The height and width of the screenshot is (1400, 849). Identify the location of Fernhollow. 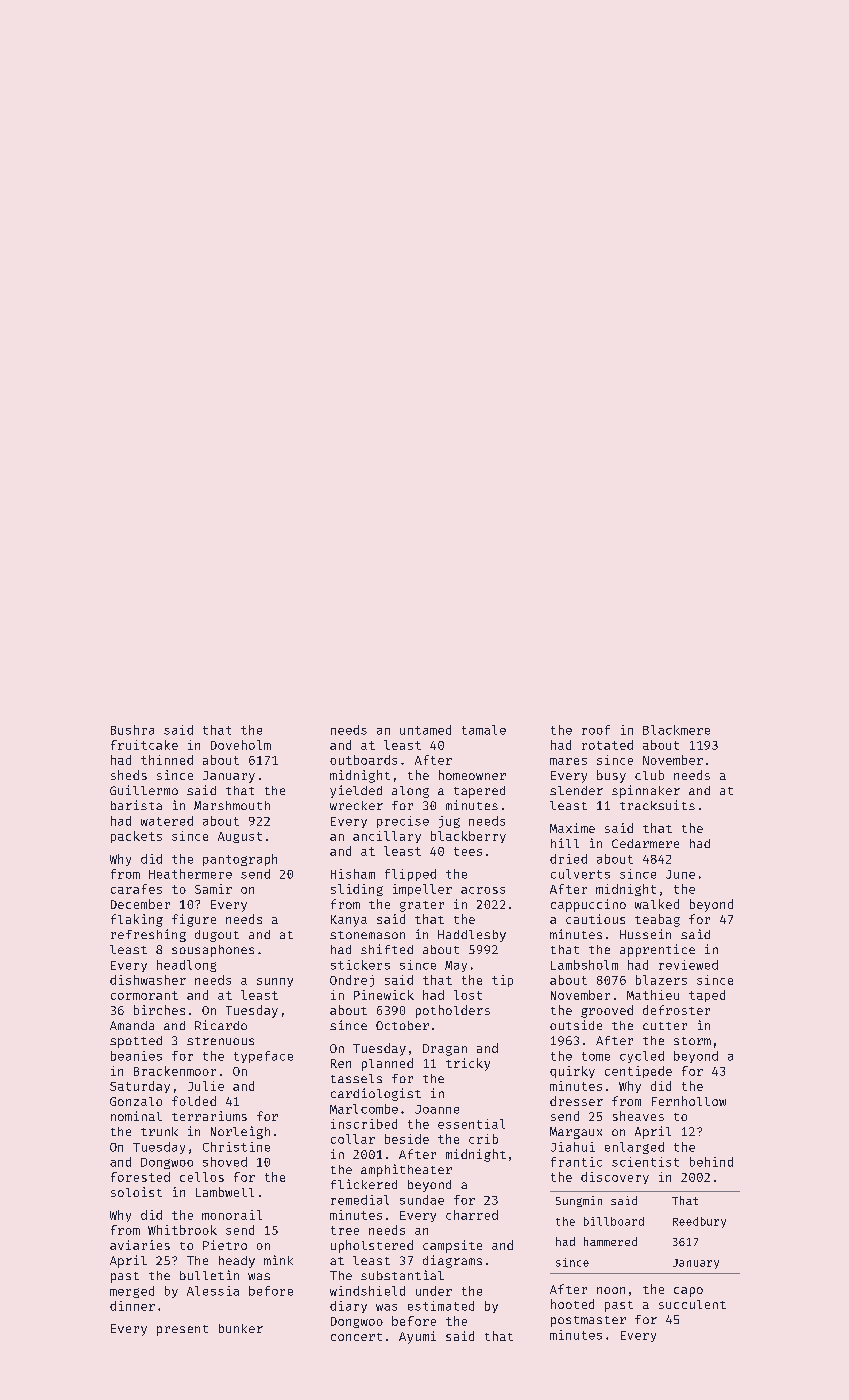
(689, 1101).
